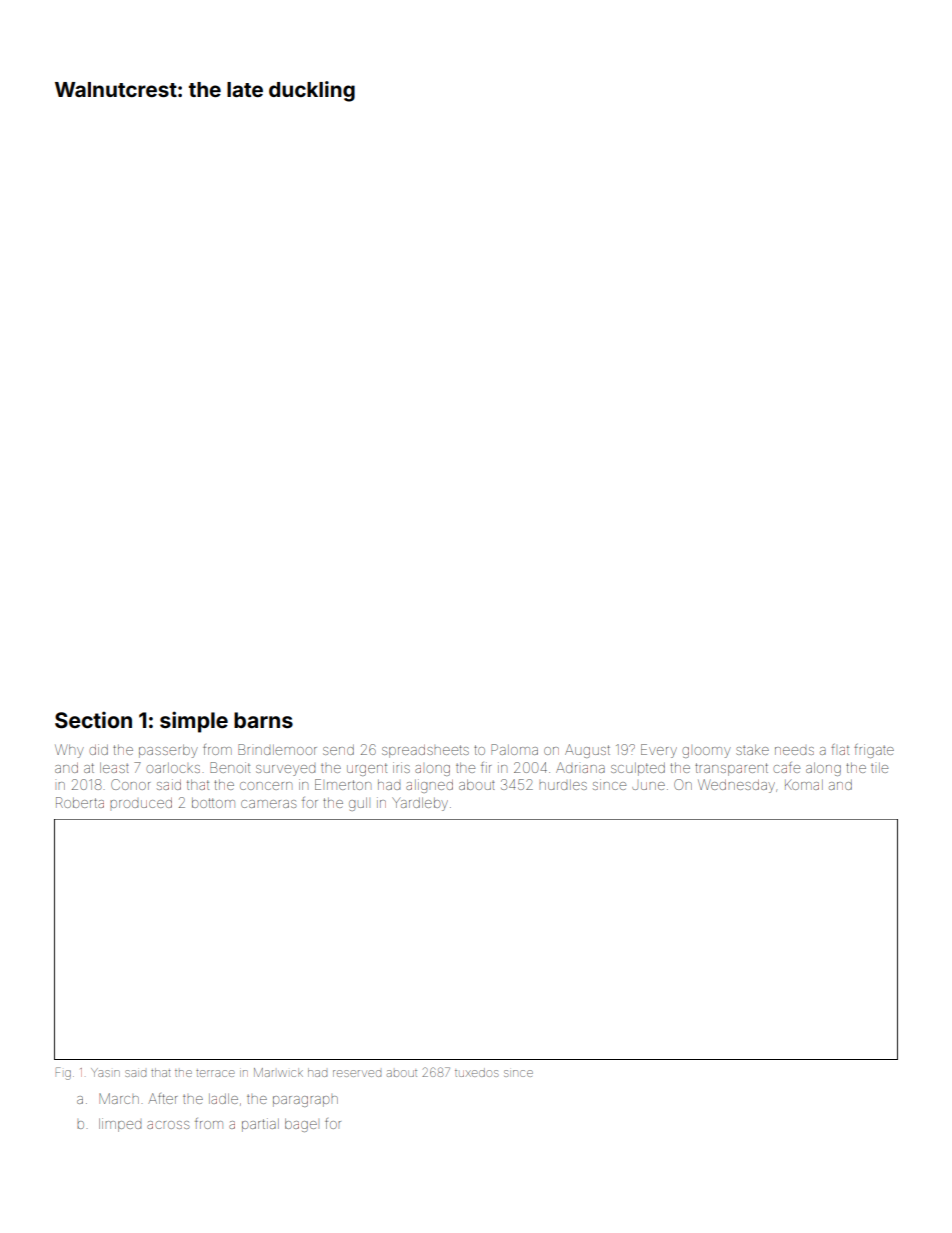 This document has width=952, height=1233. Describe the element at coordinates (305, 1101) in the document. I see `paragraph` at that location.
